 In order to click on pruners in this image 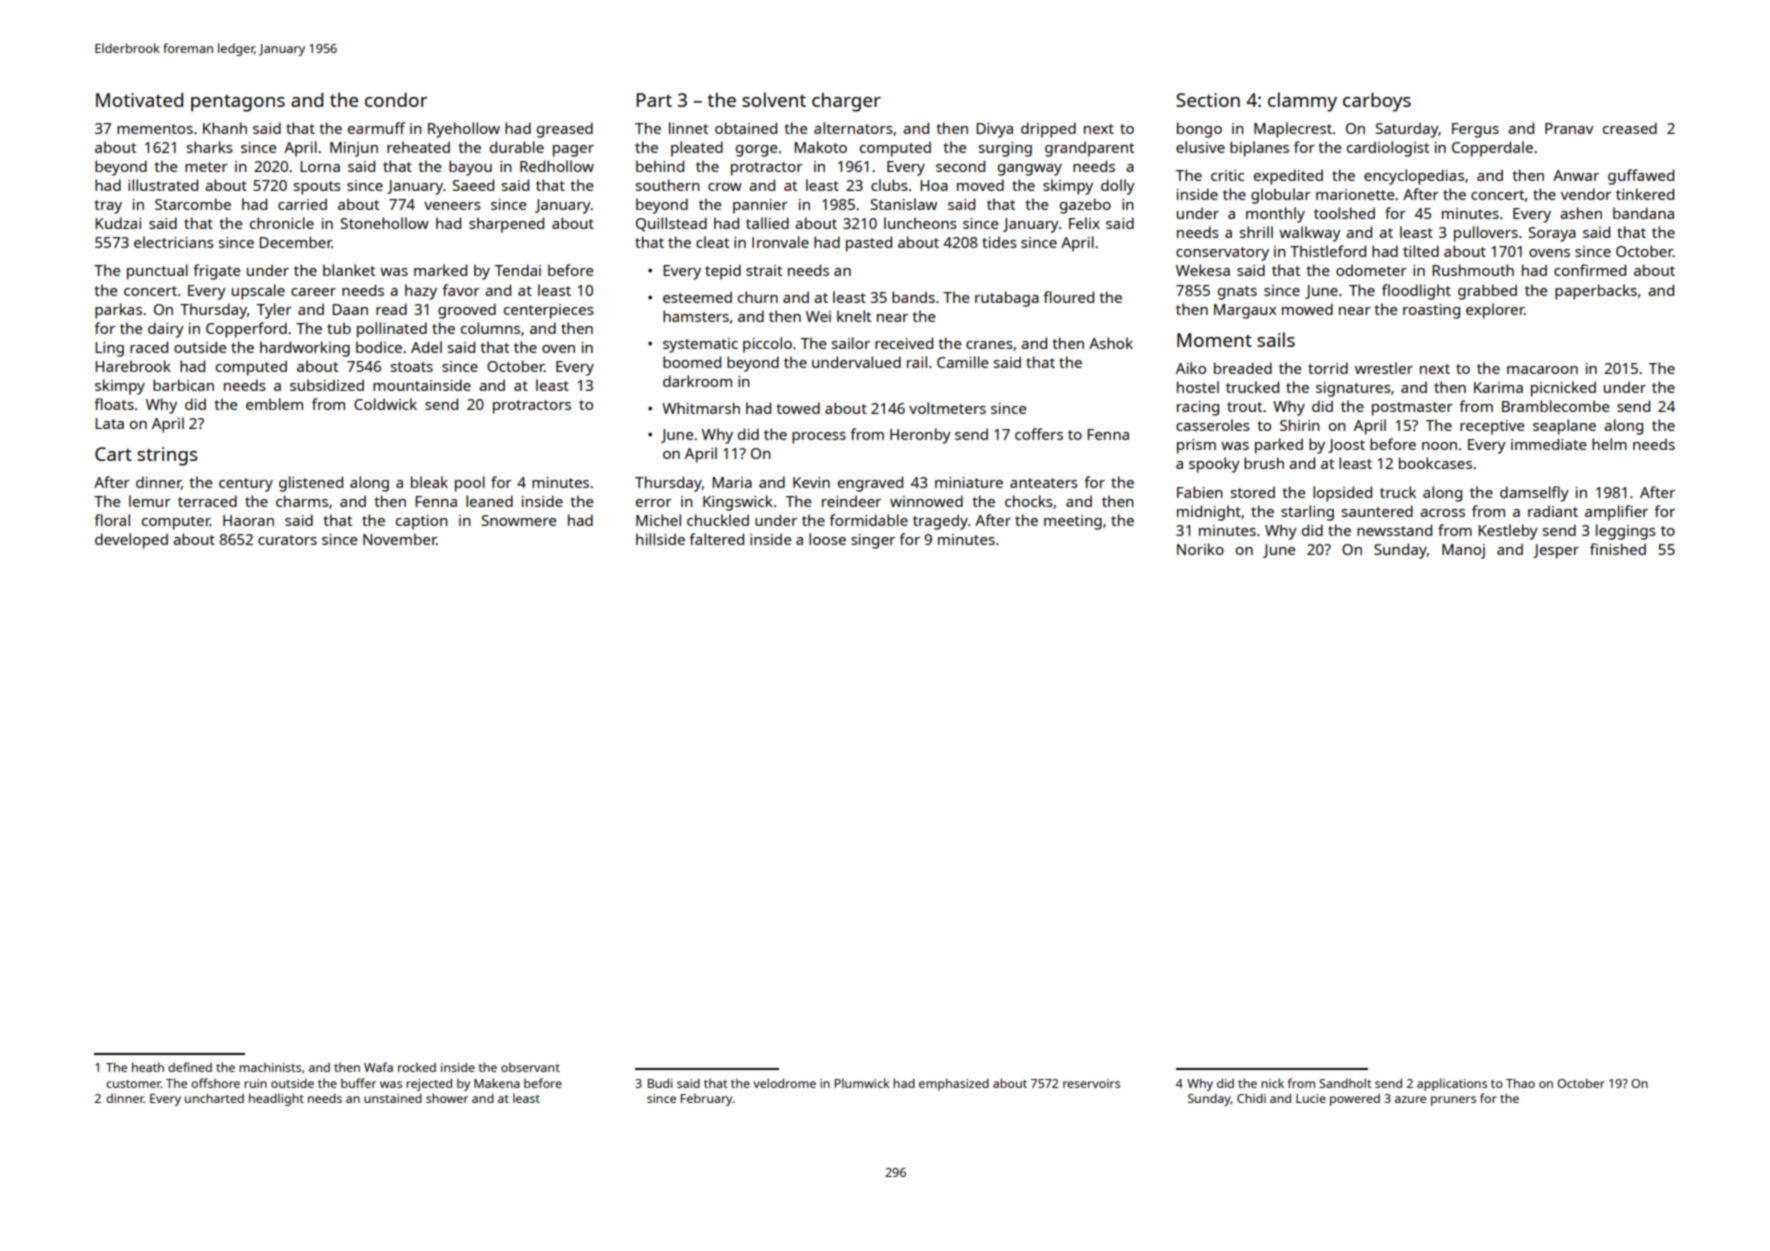, I will do `click(1453, 1101)`.
